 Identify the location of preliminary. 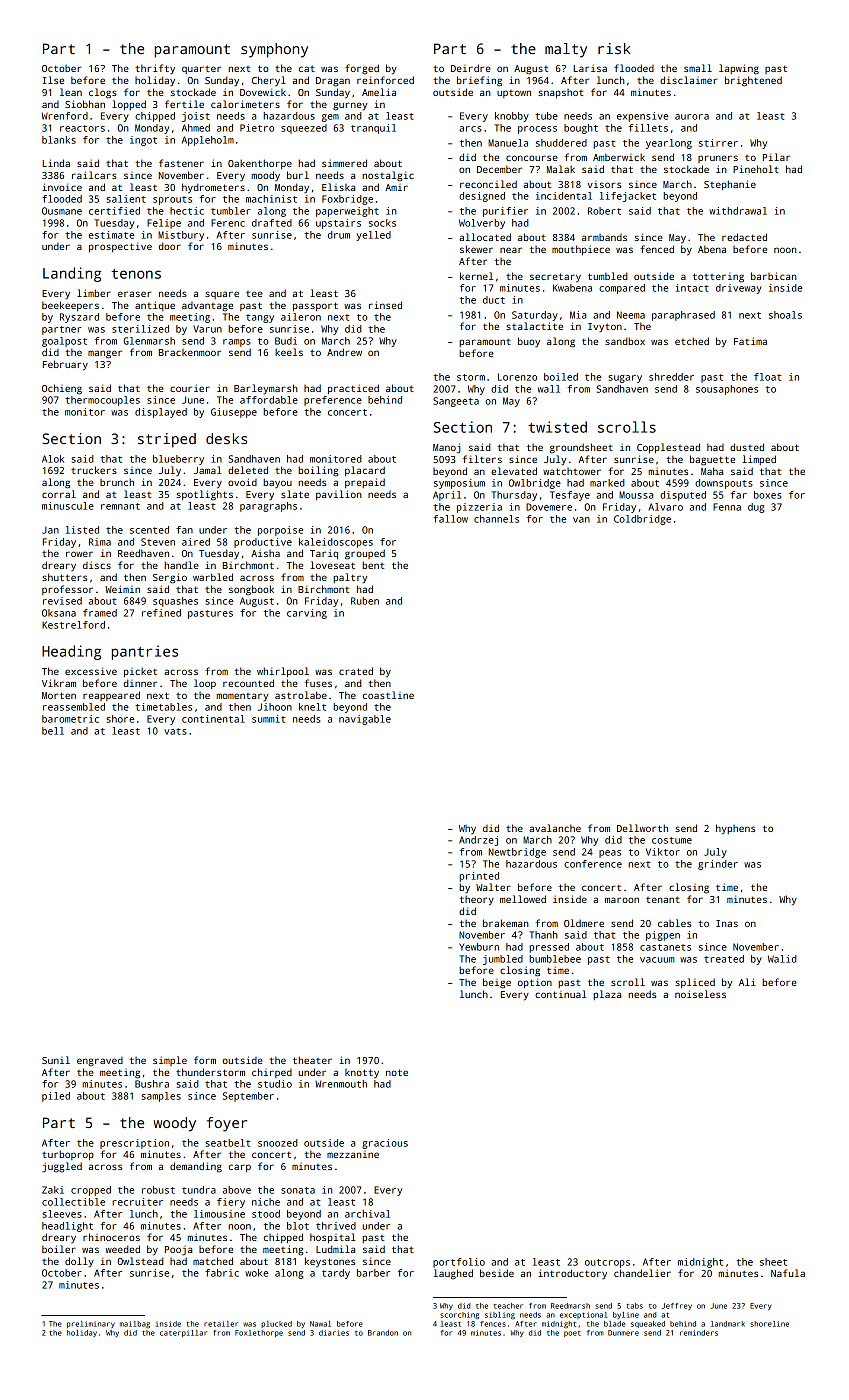
(91, 1324).
